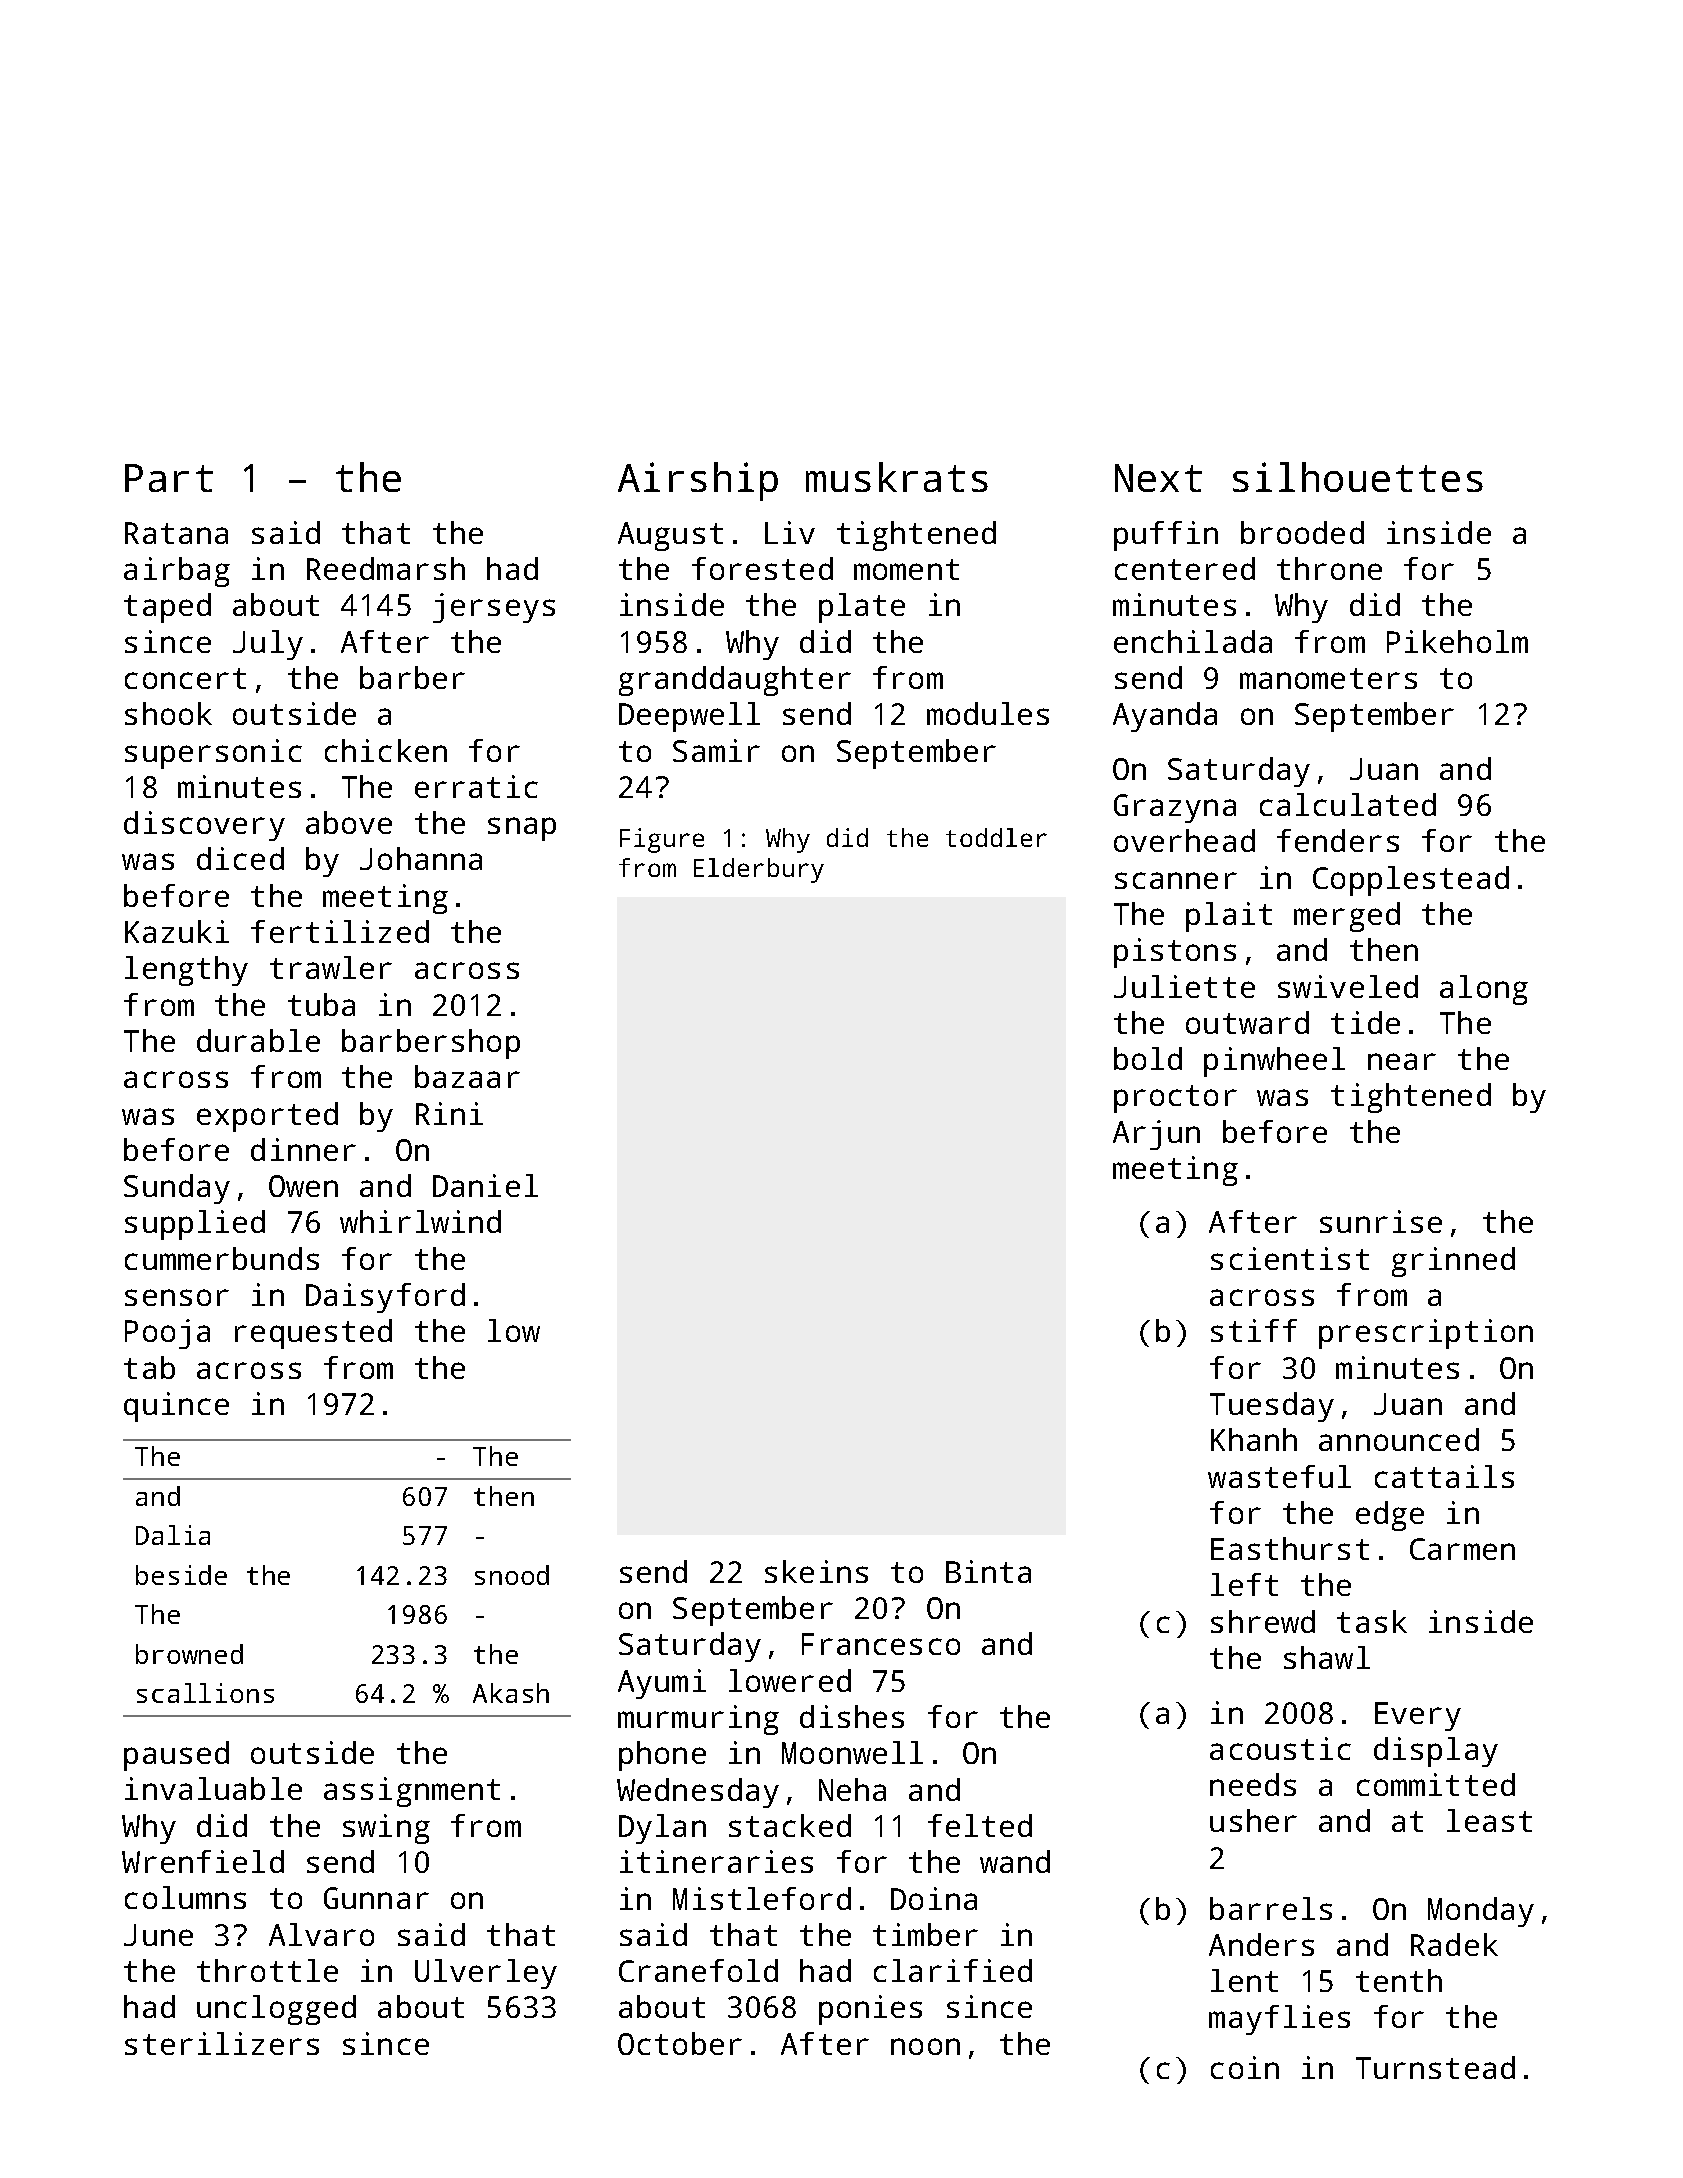 The image size is (1683, 2178). Describe the element at coordinates (173, 1535) in the screenshot. I see `Dalia` at that location.
